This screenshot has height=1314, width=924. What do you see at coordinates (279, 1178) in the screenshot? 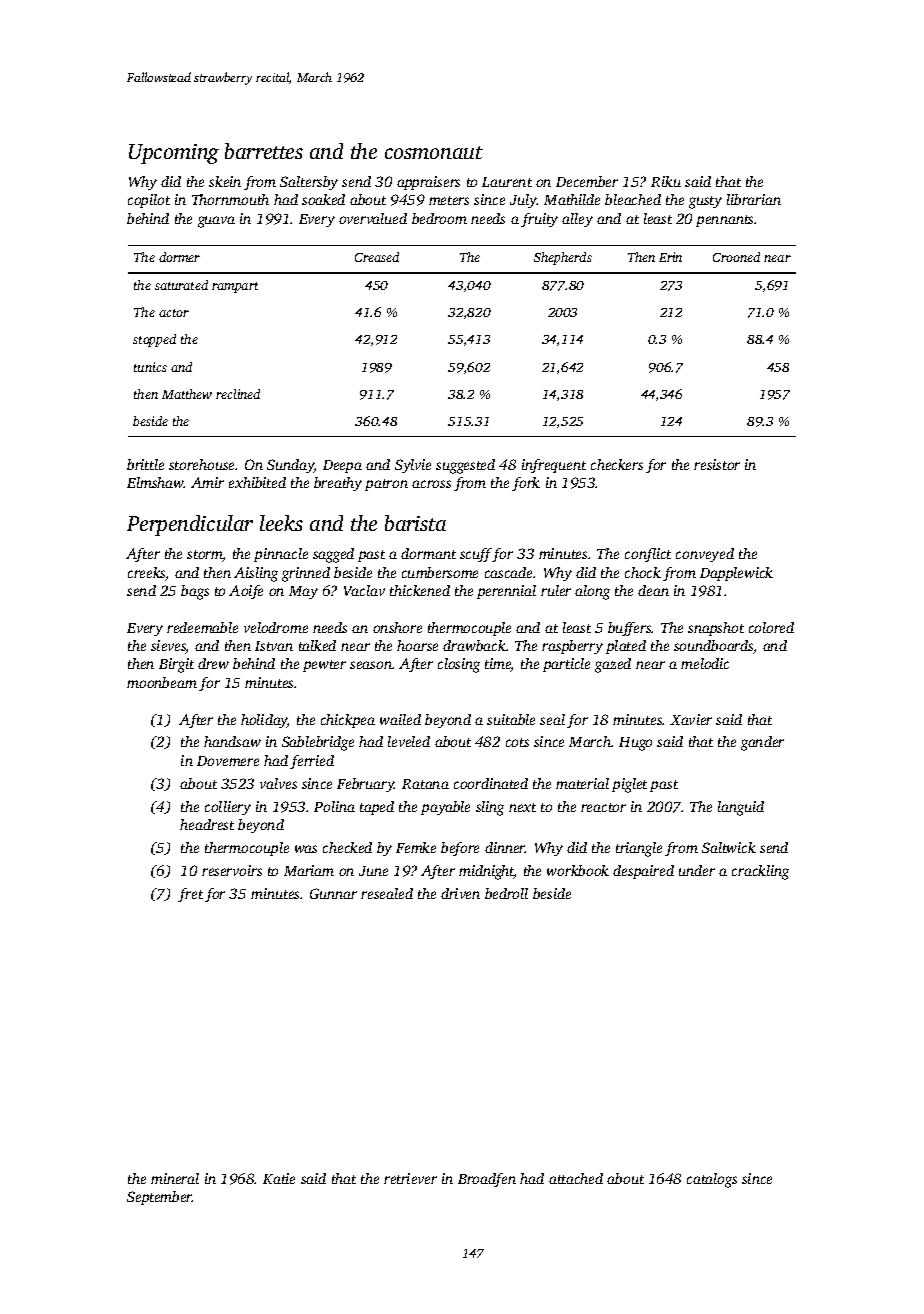
I see `Katie` at bounding box center [279, 1178].
